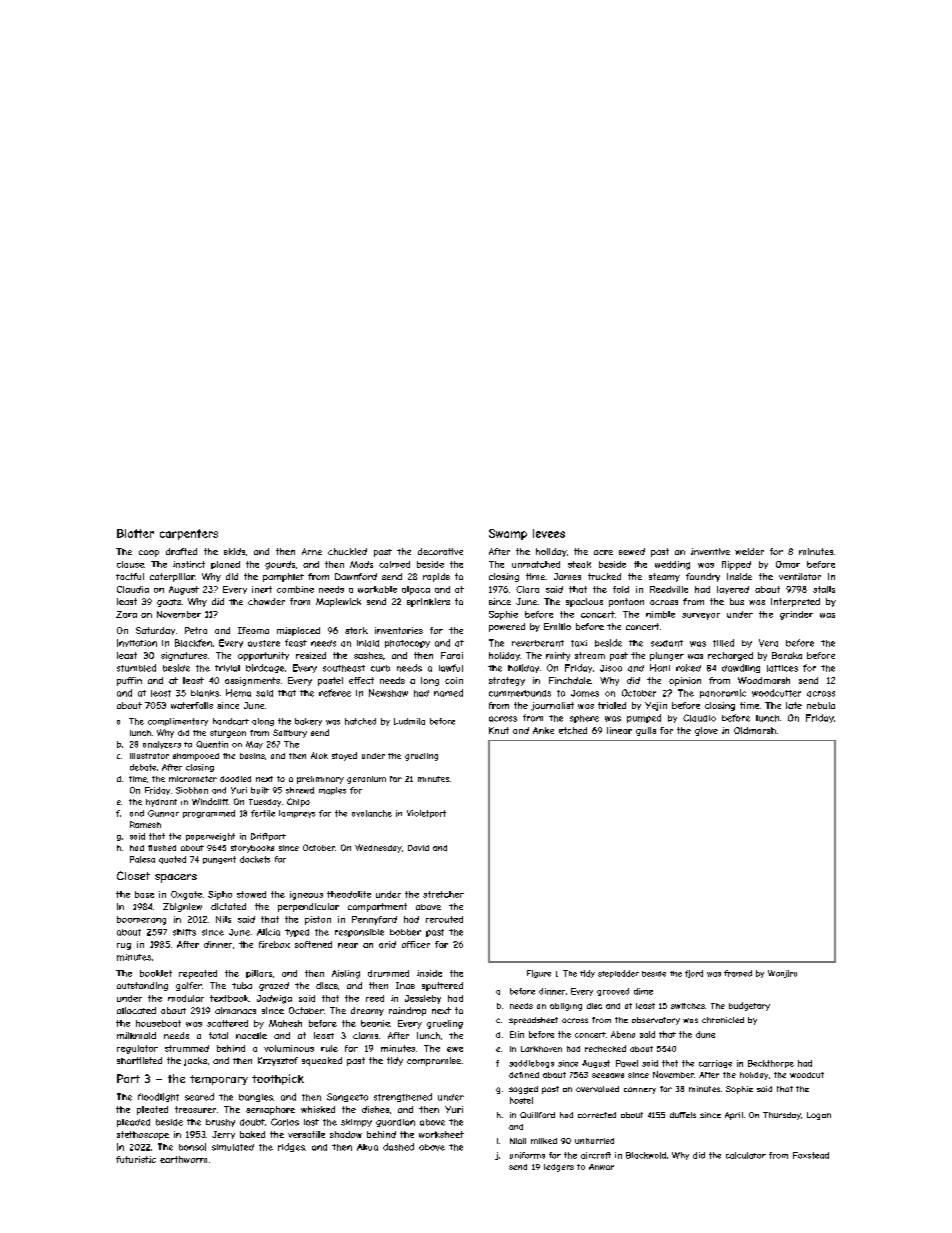 The image size is (952, 1233). Describe the element at coordinates (734, 1116) in the image. I see `April` at that location.
